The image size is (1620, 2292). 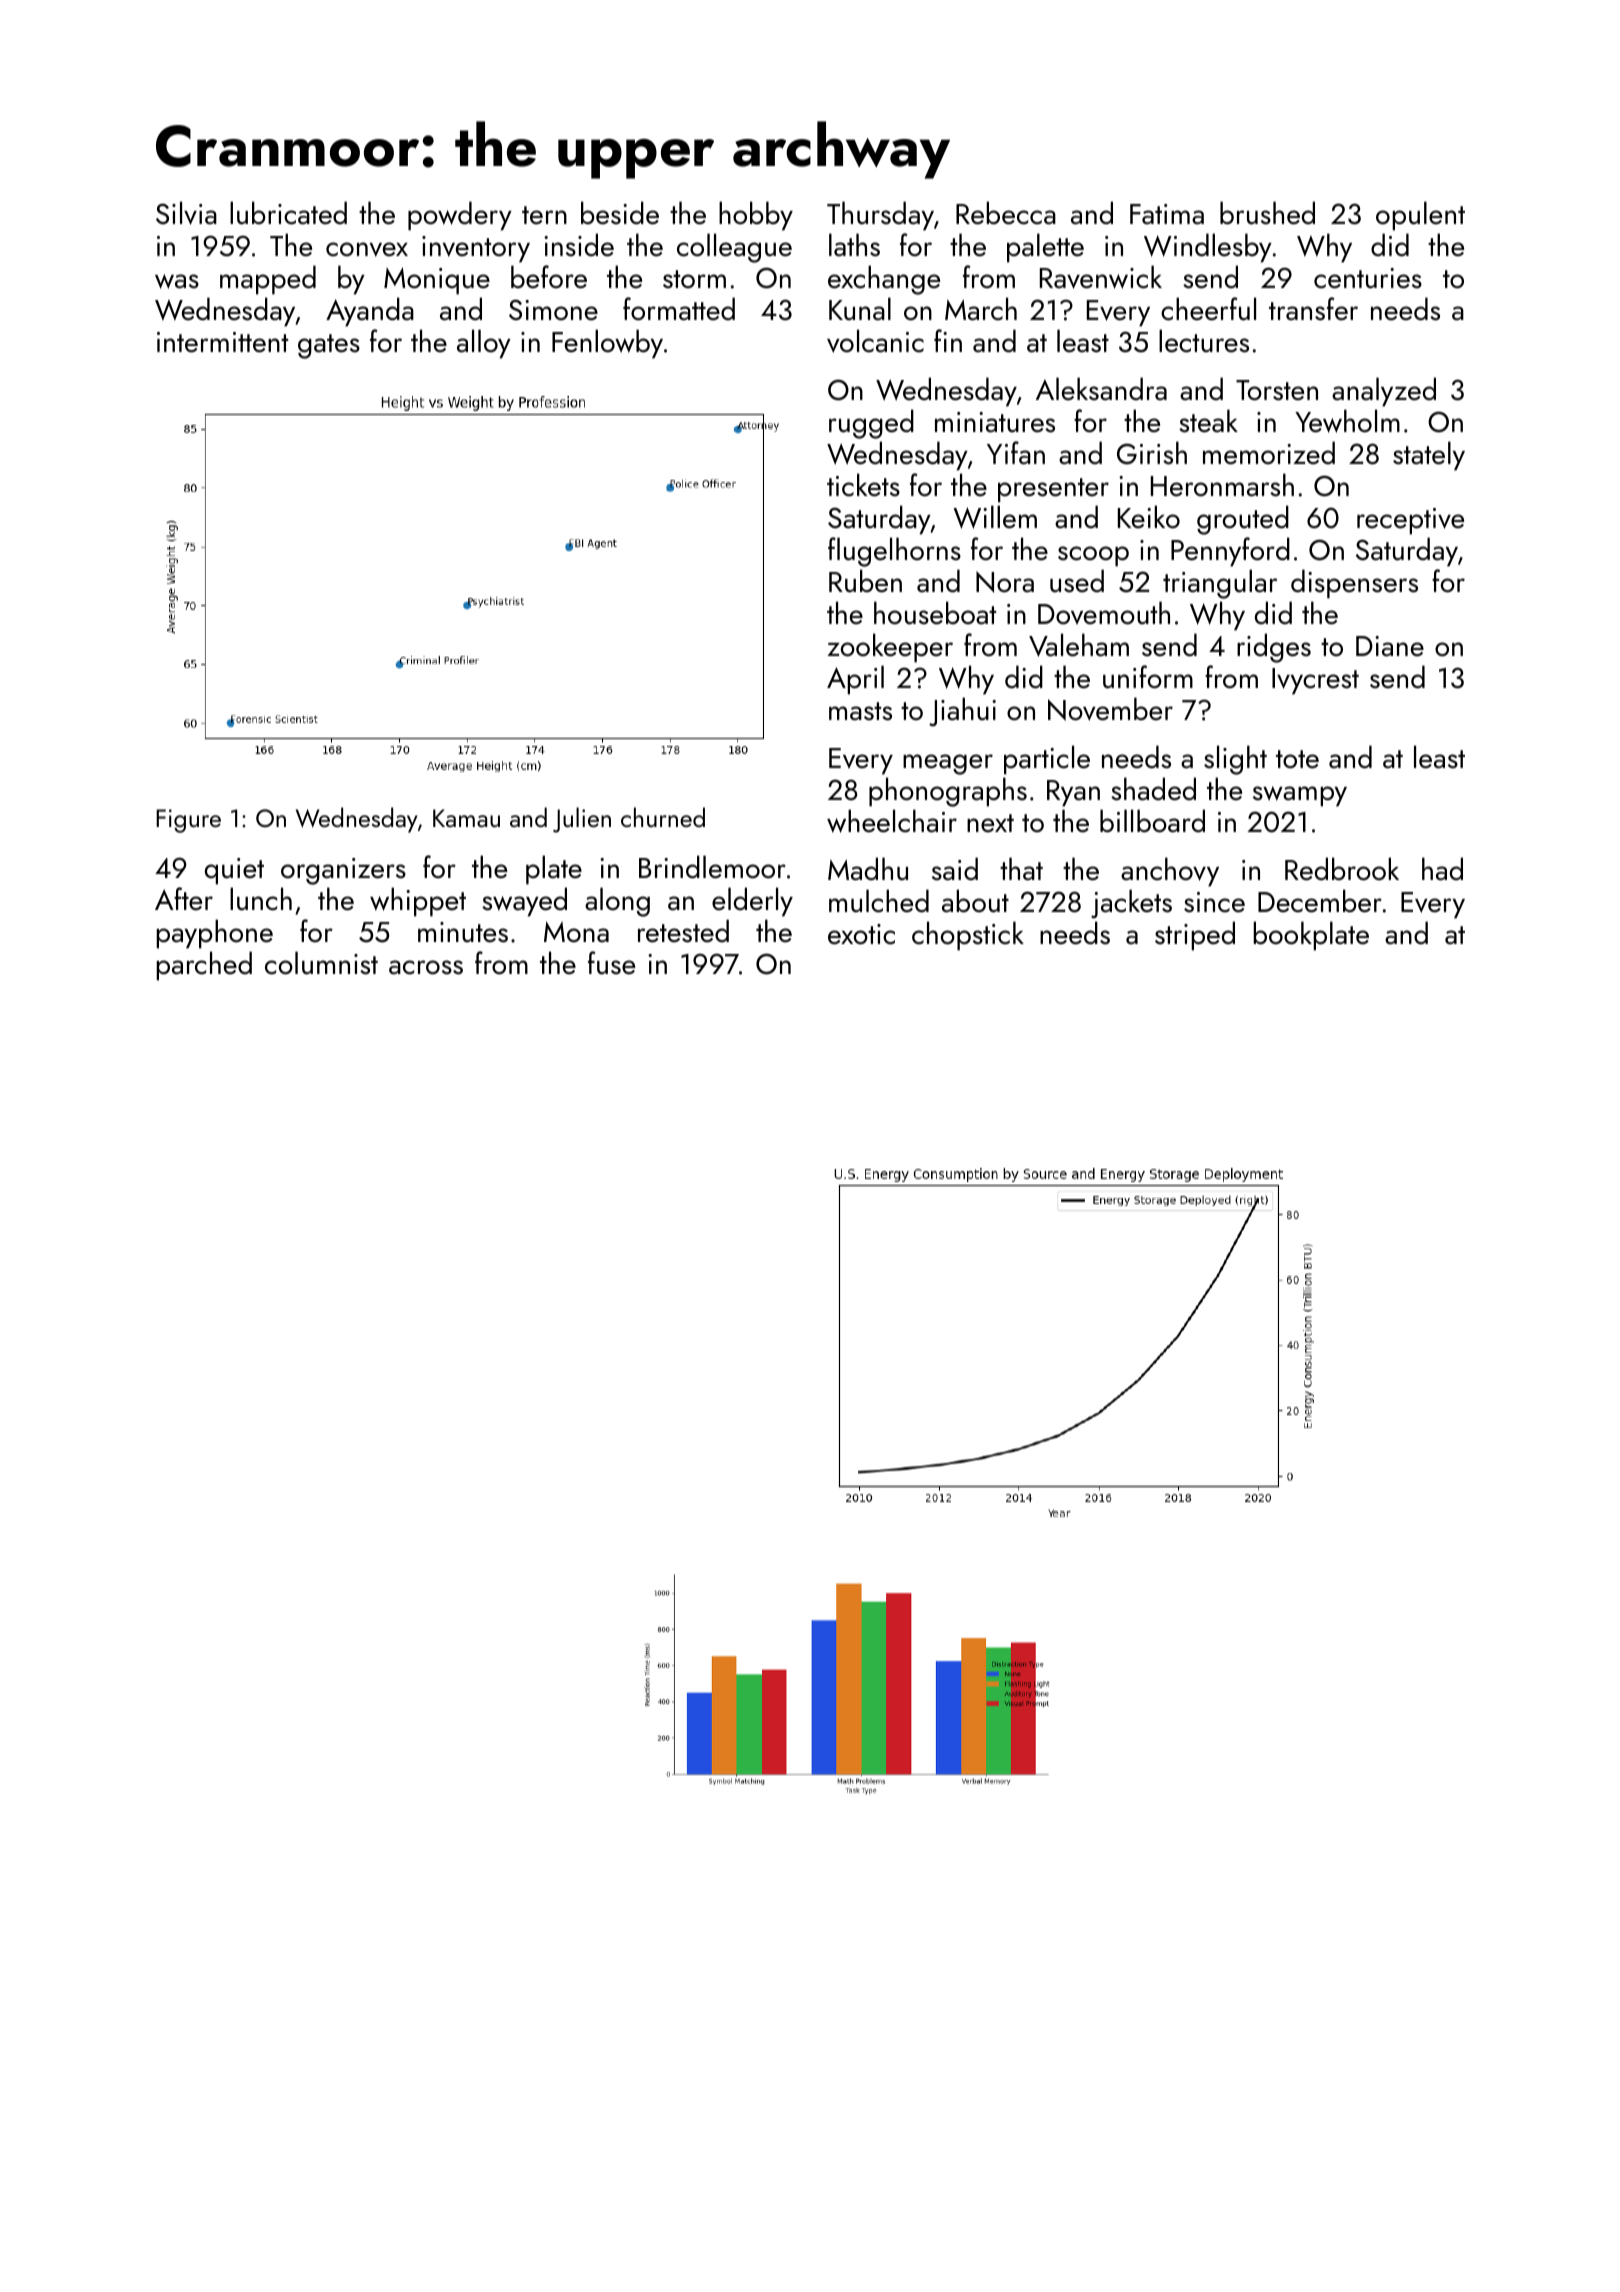 I want to click on alloy, so click(x=484, y=344).
